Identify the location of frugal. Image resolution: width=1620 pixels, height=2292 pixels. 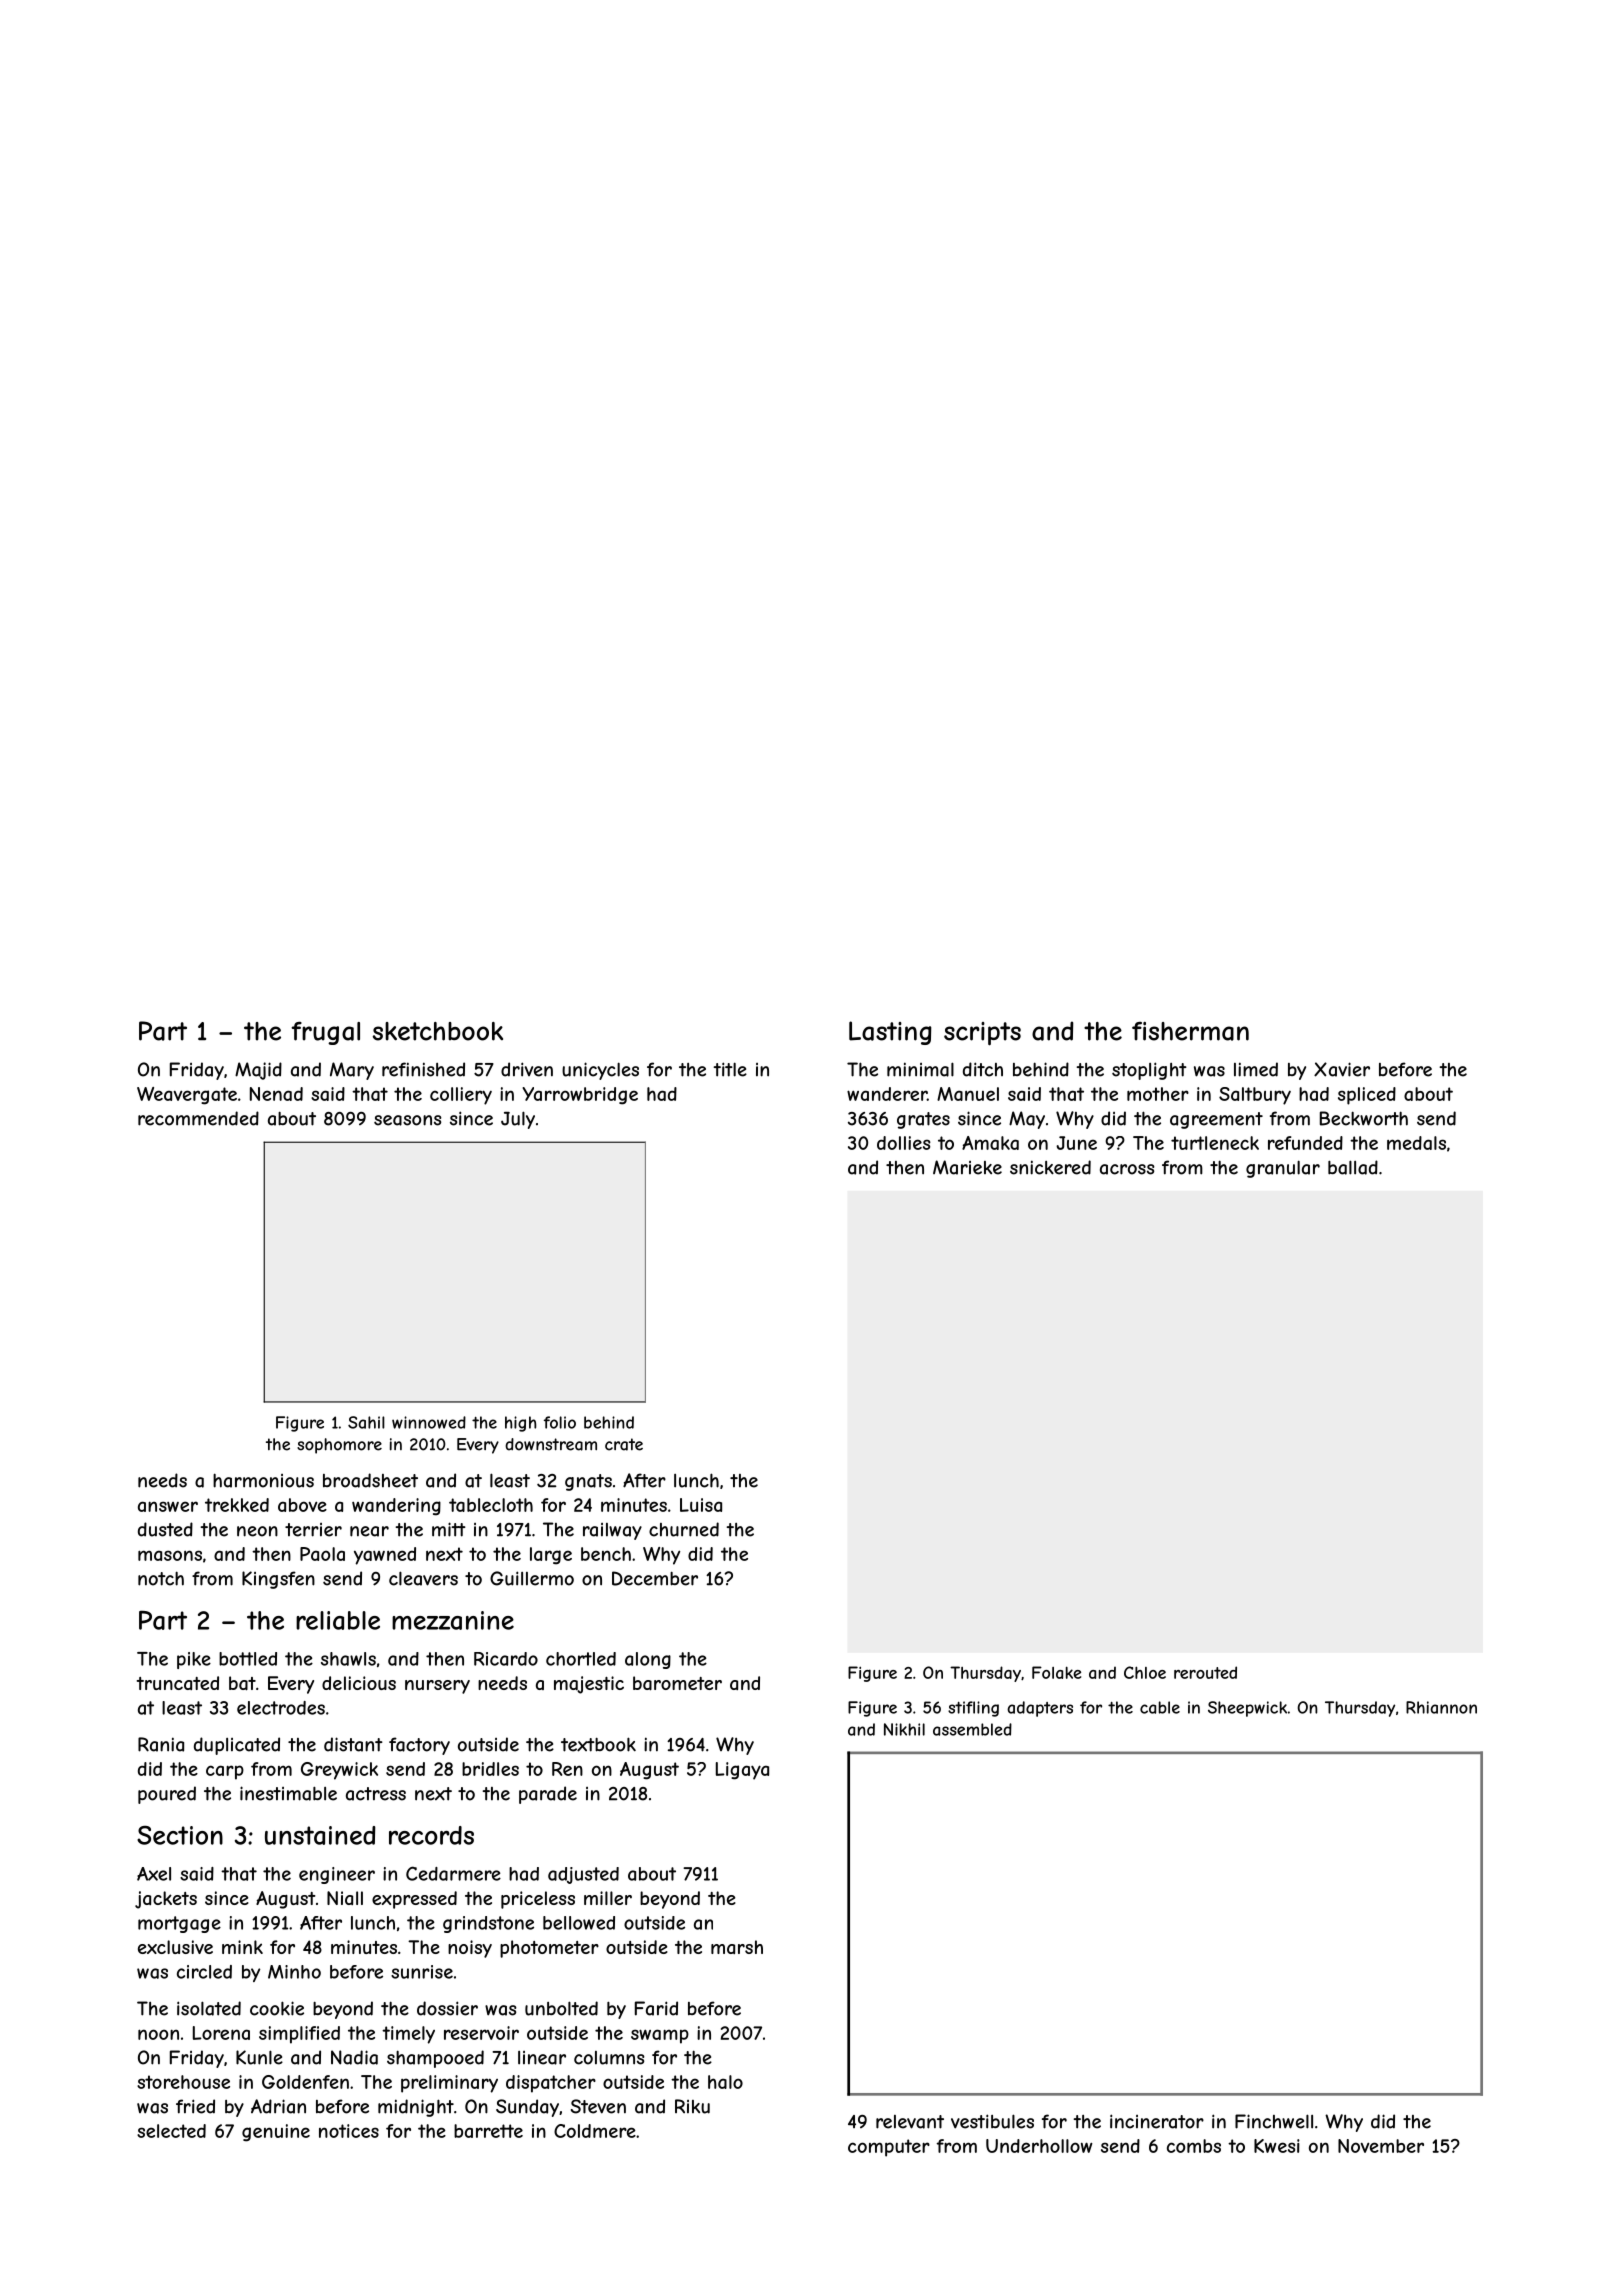
(325, 1033).
